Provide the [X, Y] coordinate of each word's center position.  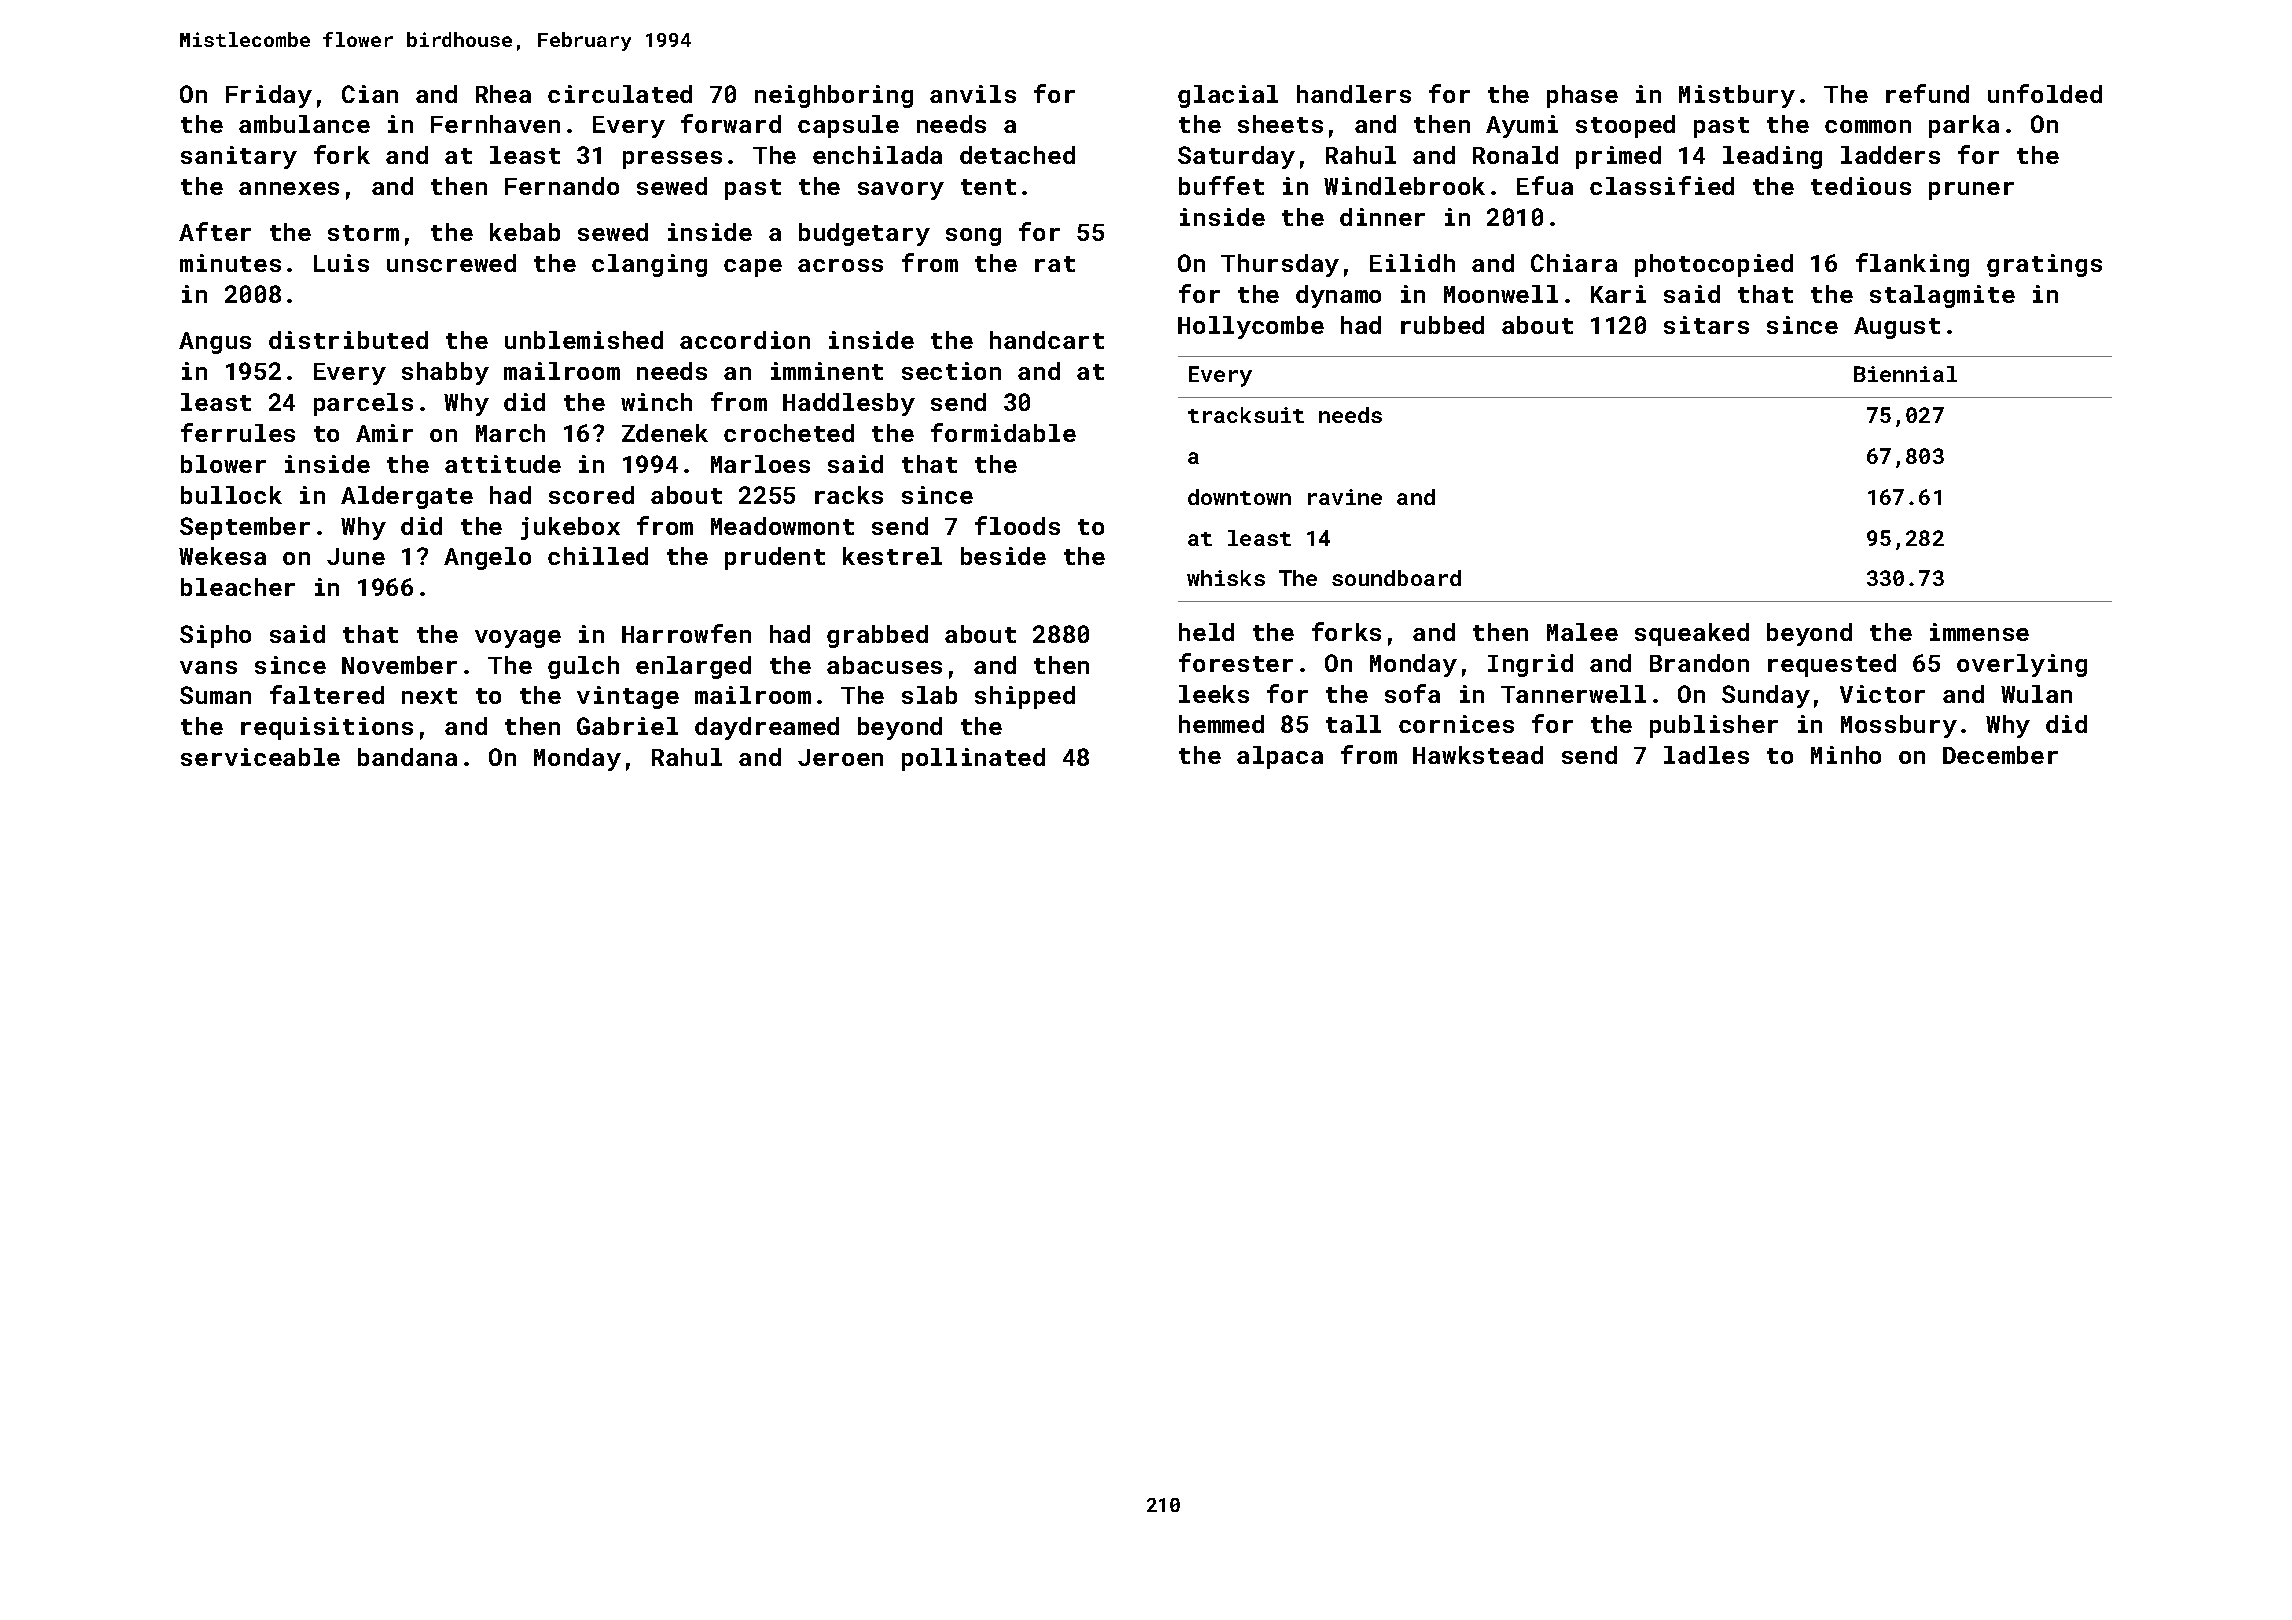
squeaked [1692, 634]
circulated [620, 94]
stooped [1625, 126]
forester [1236, 662]
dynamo [1338, 296]
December [2000, 755]
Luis [341, 263]
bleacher [238, 587]
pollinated [973, 759]
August [1897, 328]
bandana [407, 757]
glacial [1228, 96]
